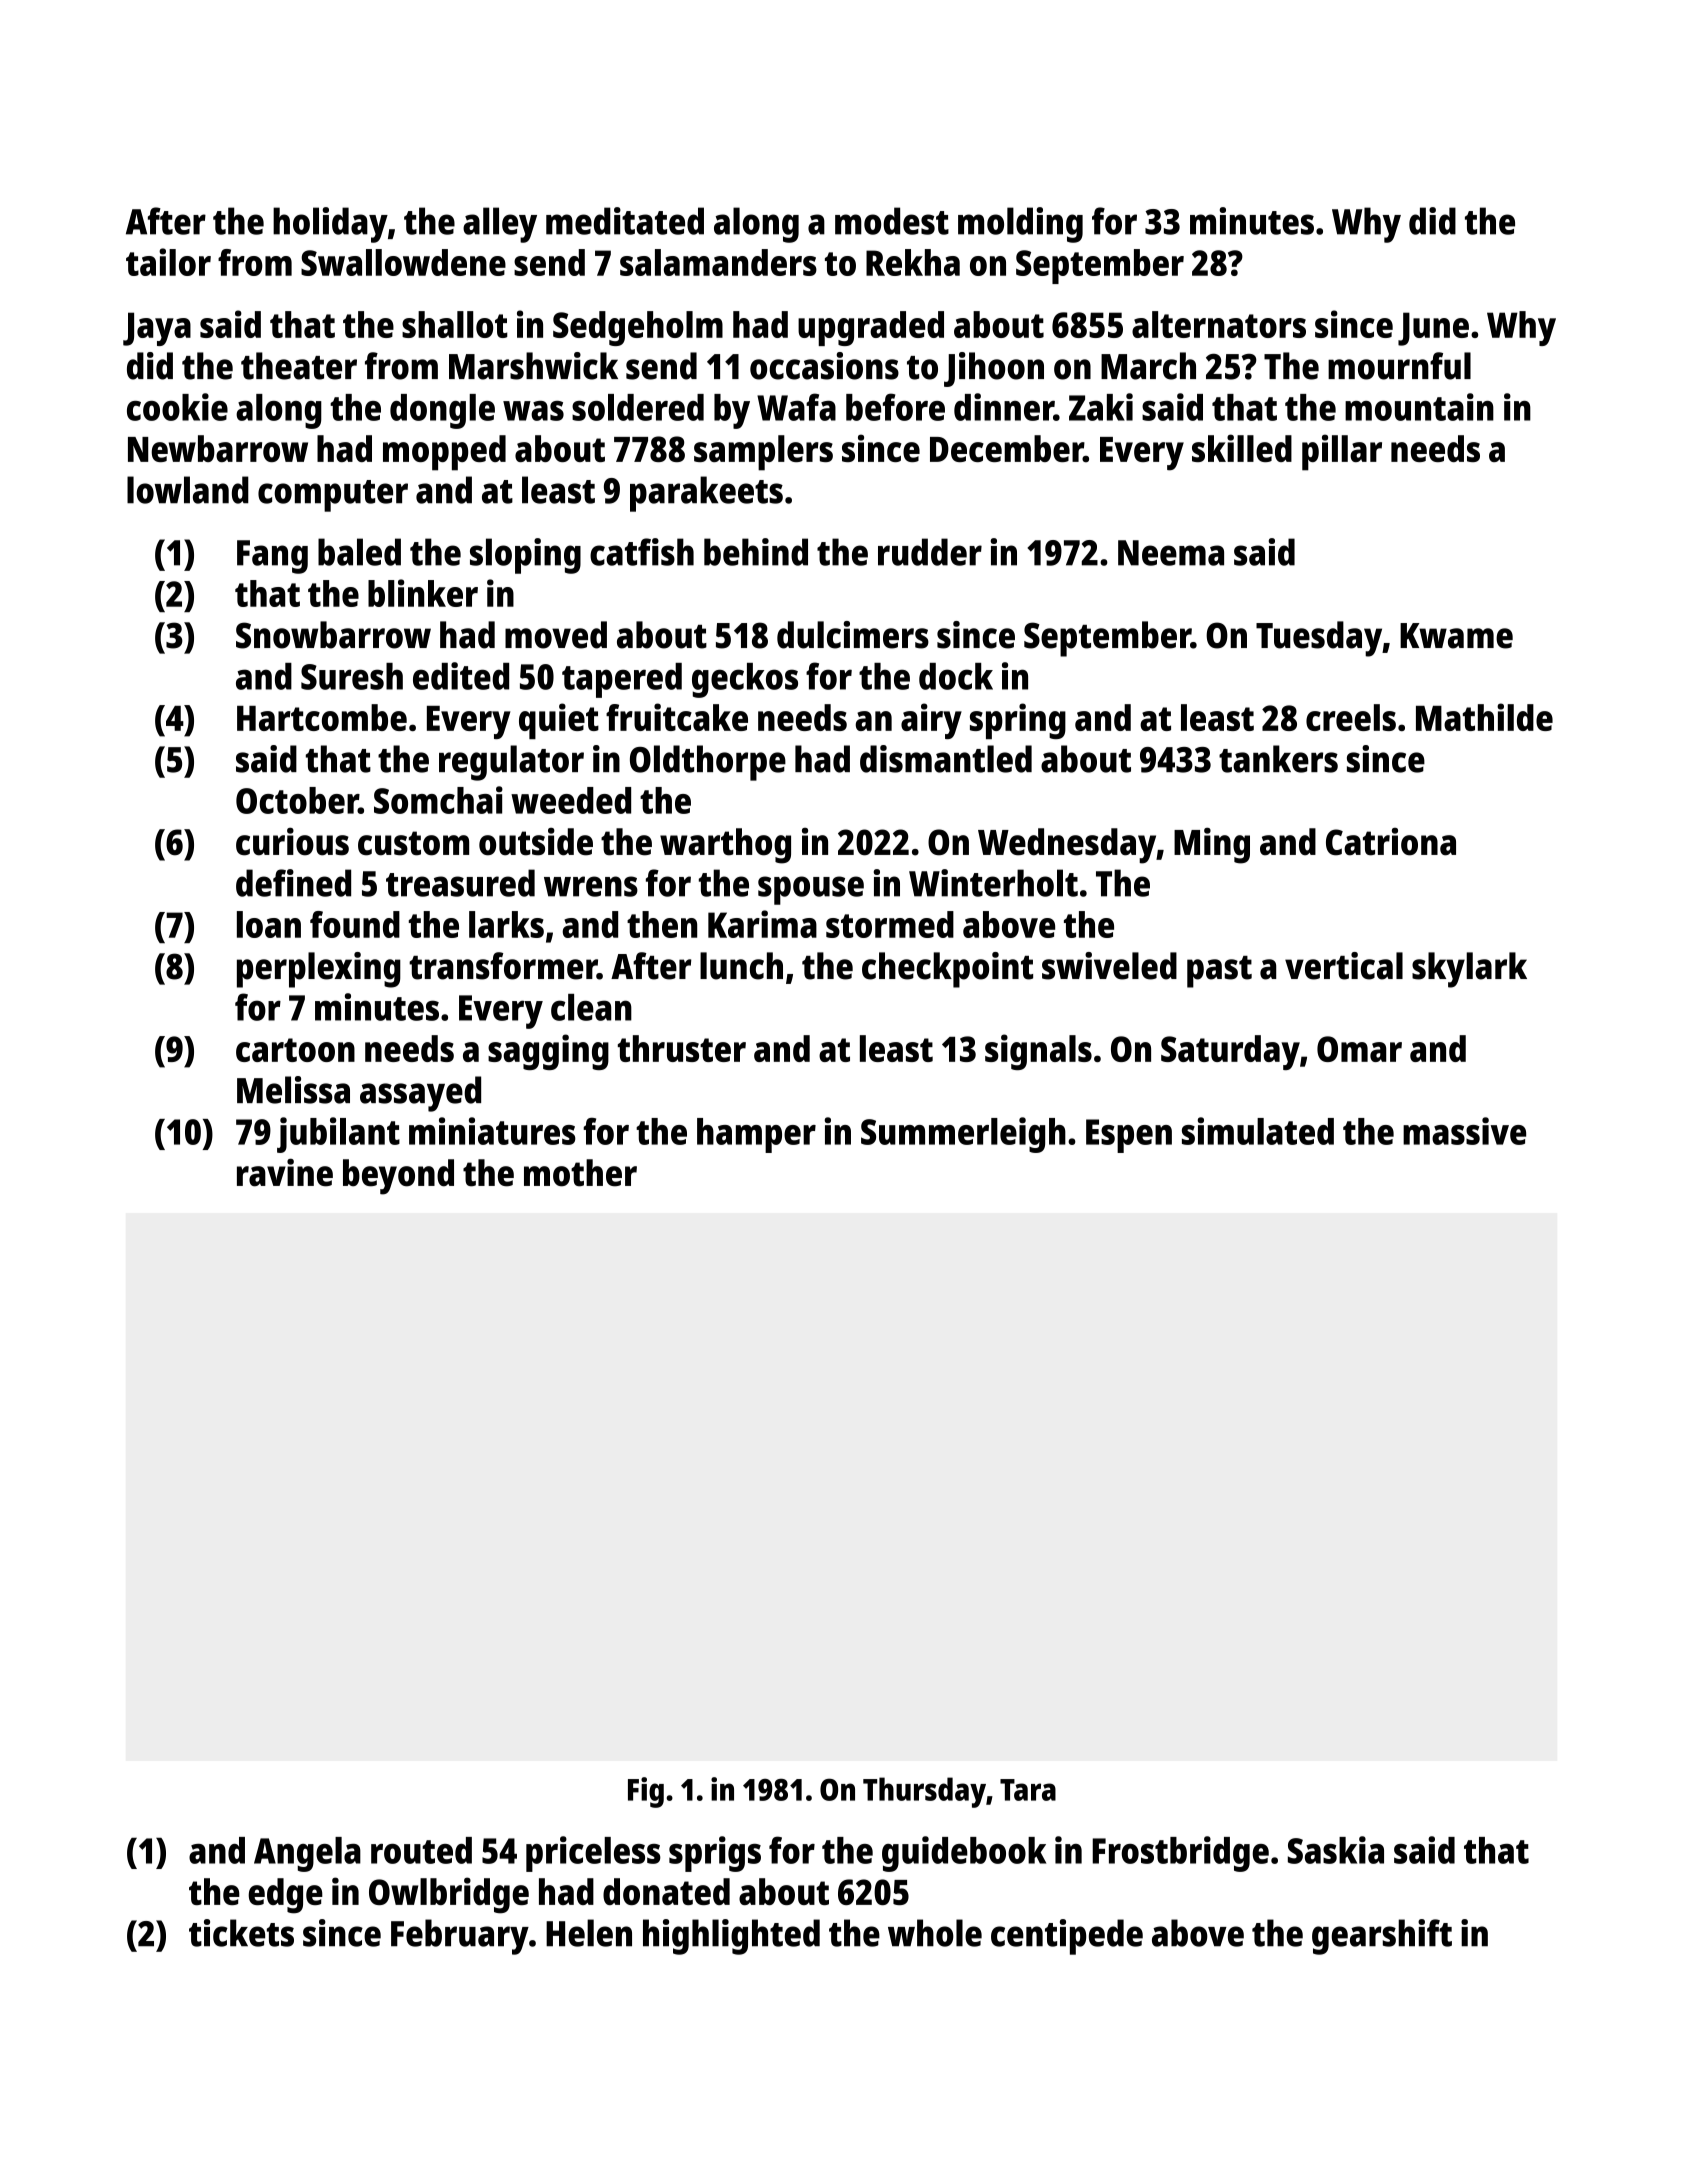 This document has width=1683, height=2178. What do you see at coordinates (1020, 225) in the document?
I see `molding` at bounding box center [1020, 225].
